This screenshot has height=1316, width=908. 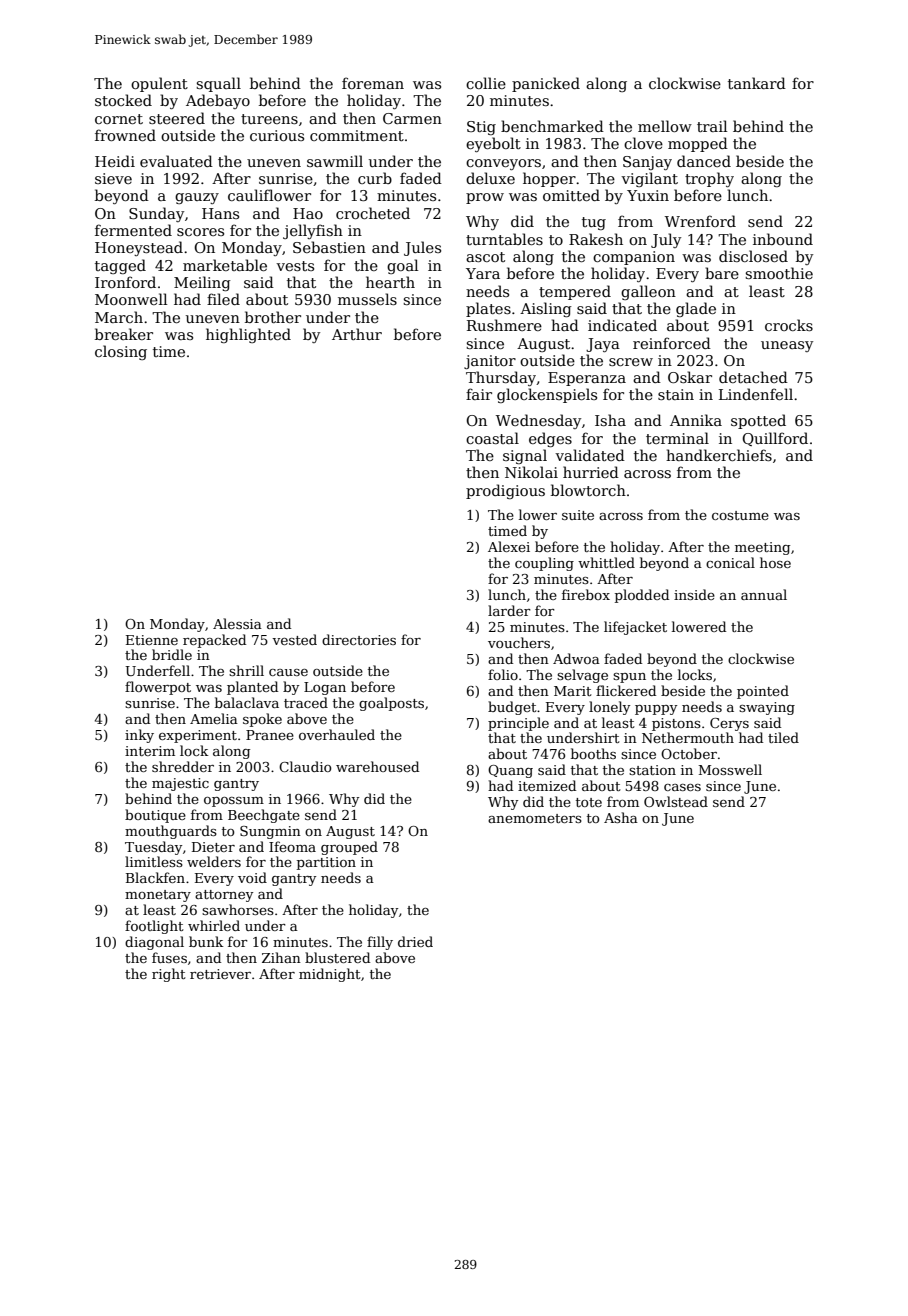 What do you see at coordinates (712, 126) in the screenshot?
I see `trail` at bounding box center [712, 126].
